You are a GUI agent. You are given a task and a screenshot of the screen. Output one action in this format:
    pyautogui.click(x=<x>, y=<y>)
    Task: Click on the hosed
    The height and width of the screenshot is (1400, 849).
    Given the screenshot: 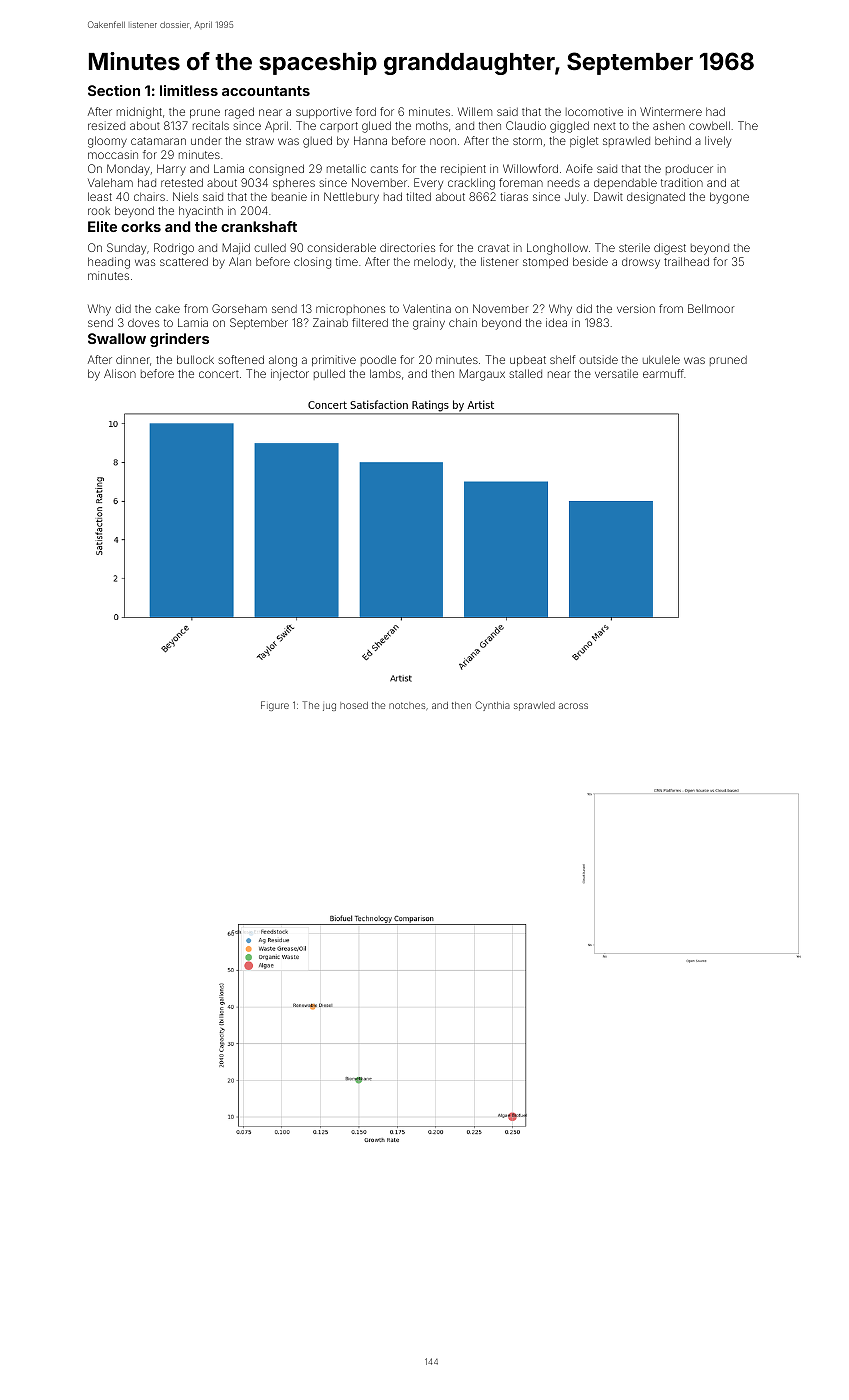 What is the action you would take?
    pyautogui.click(x=354, y=705)
